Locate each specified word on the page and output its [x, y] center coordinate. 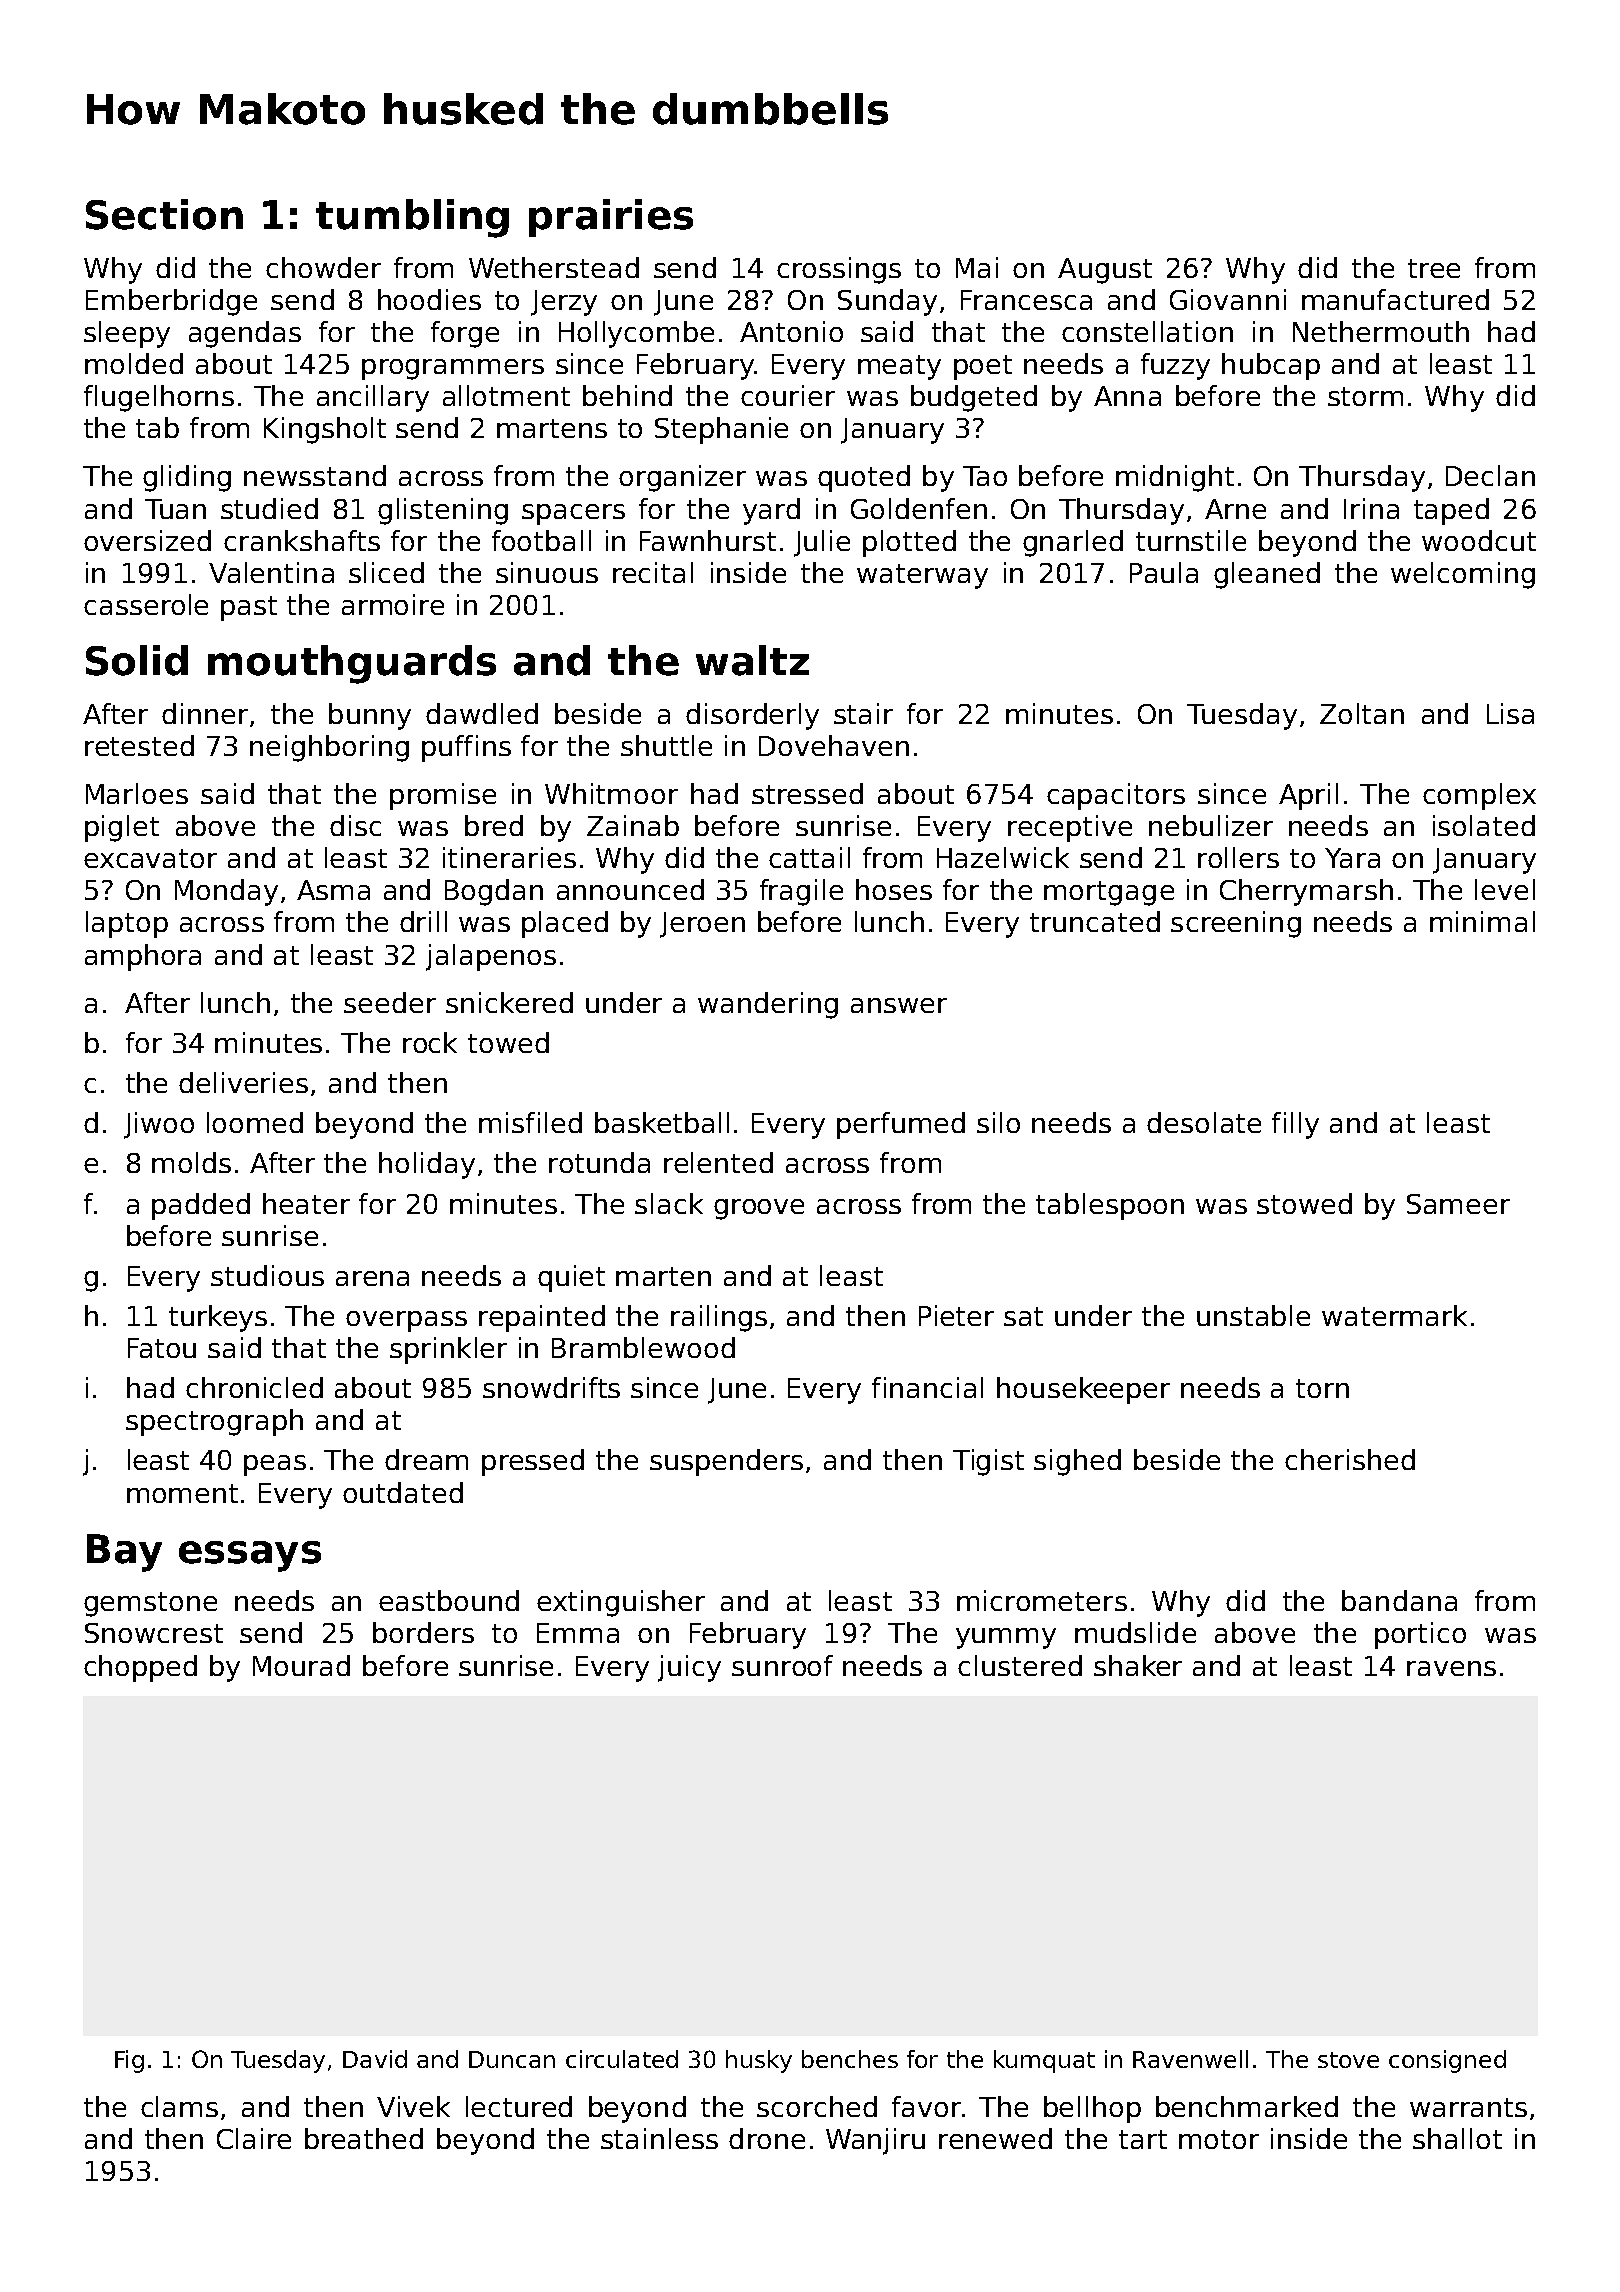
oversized [147, 540]
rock [430, 1042]
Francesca [1026, 300]
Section [164, 214]
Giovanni [1228, 299]
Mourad [301, 1665]
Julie [822, 543]
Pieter [956, 1315]
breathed [364, 2138]
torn [1322, 1388]
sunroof [782, 1665]
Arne [1235, 509]
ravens [1451, 1668]
